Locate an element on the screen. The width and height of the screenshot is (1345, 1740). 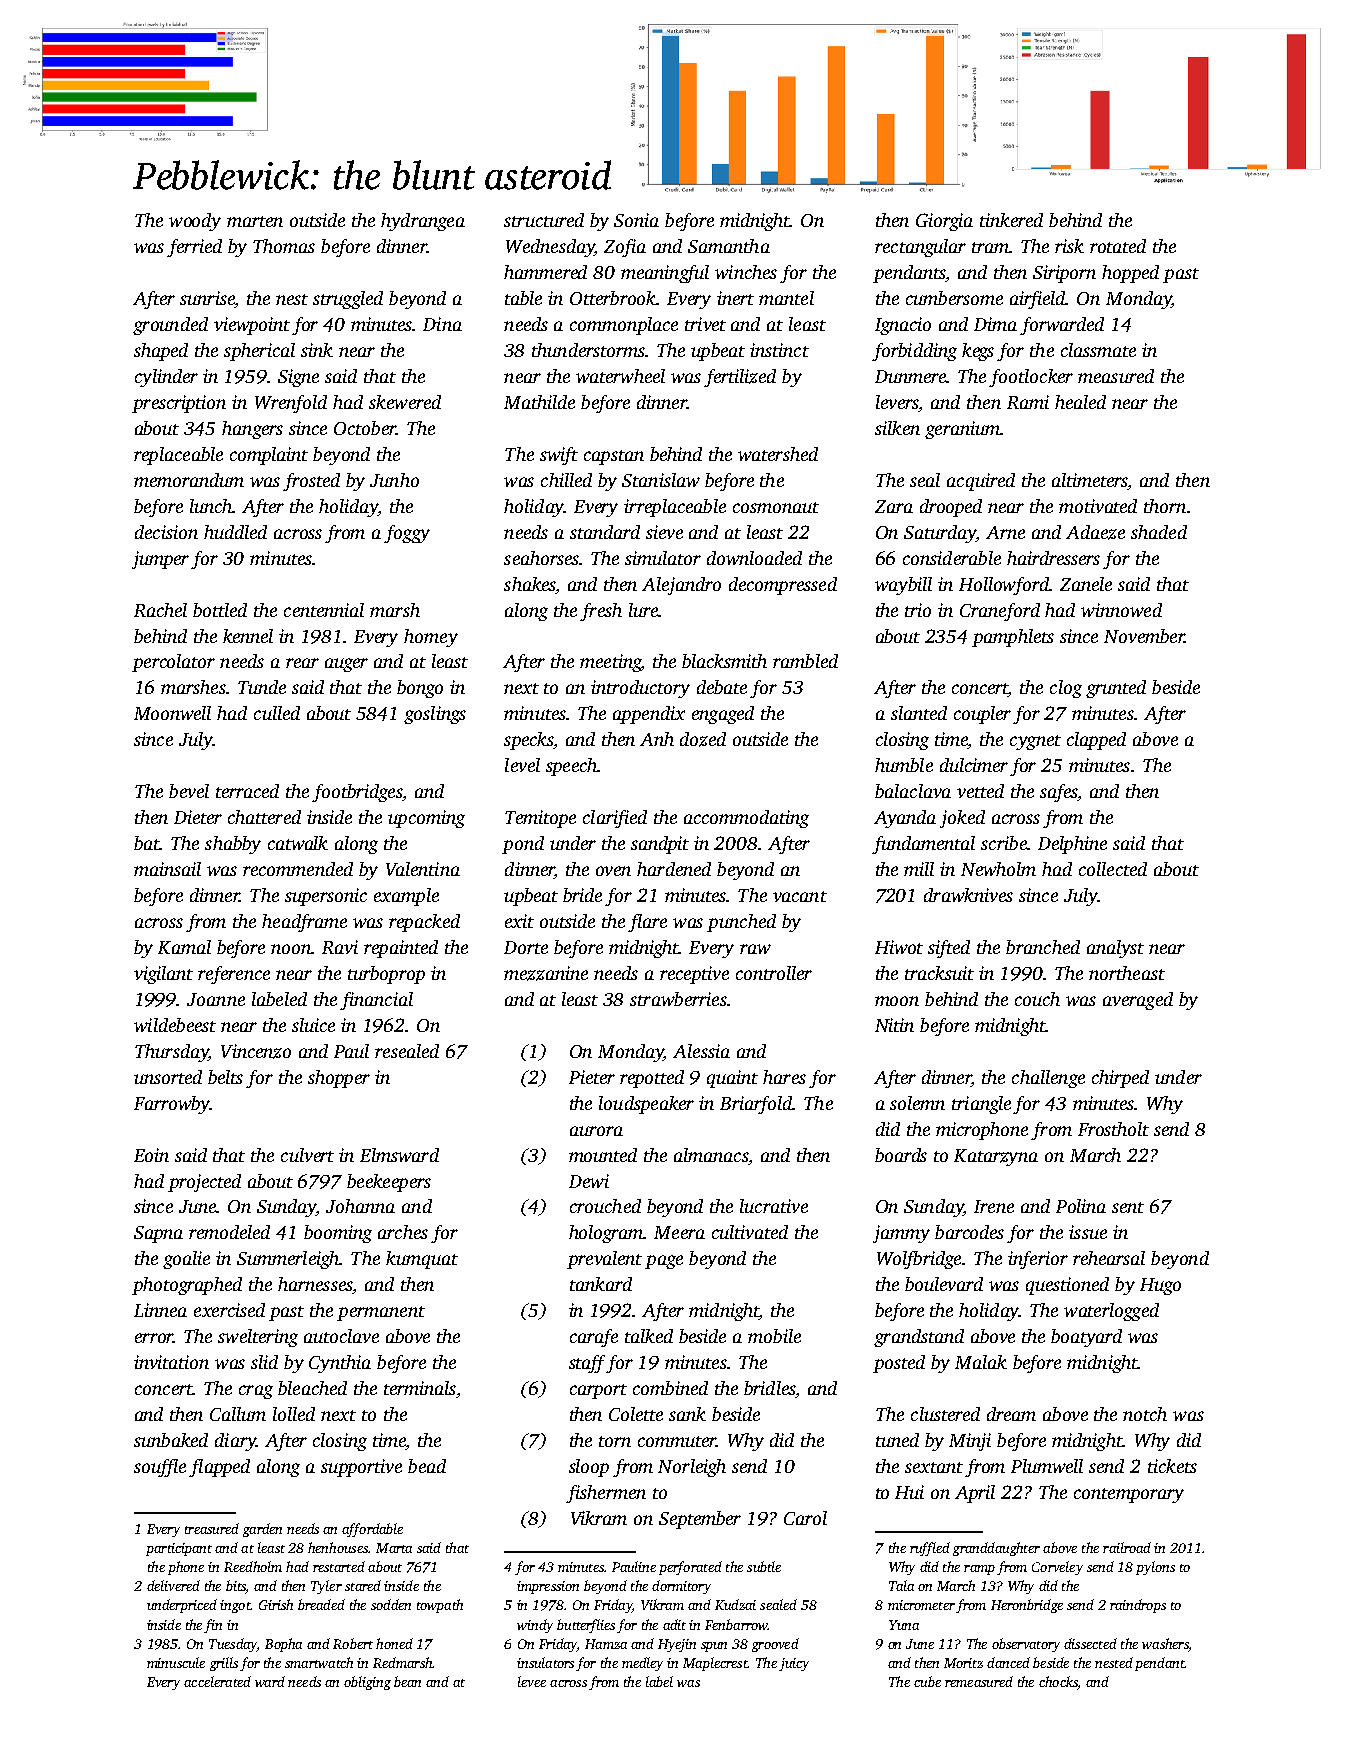
Anh is located at coordinates (657, 739).
